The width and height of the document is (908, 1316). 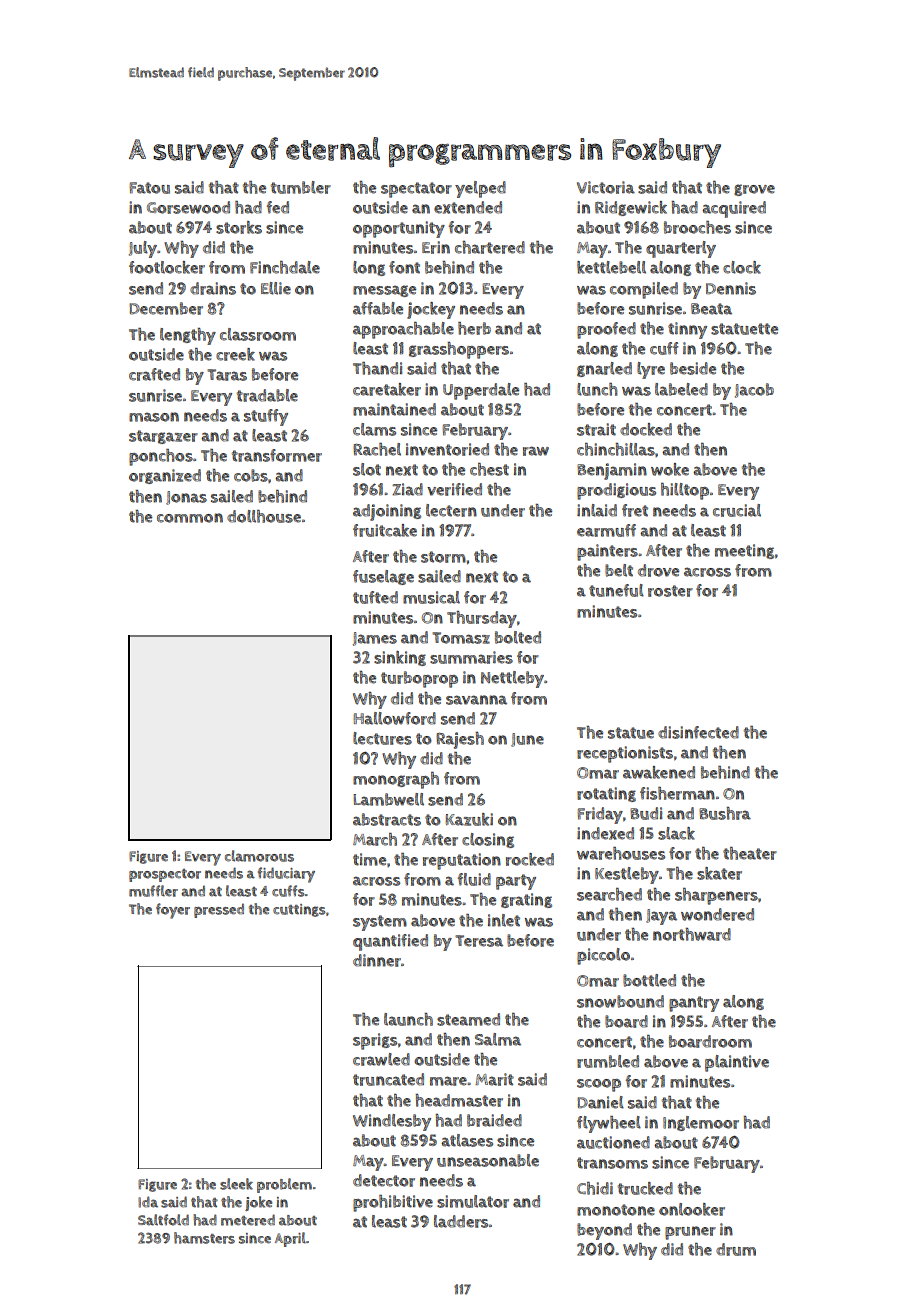 I want to click on brooches, so click(x=697, y=227).
